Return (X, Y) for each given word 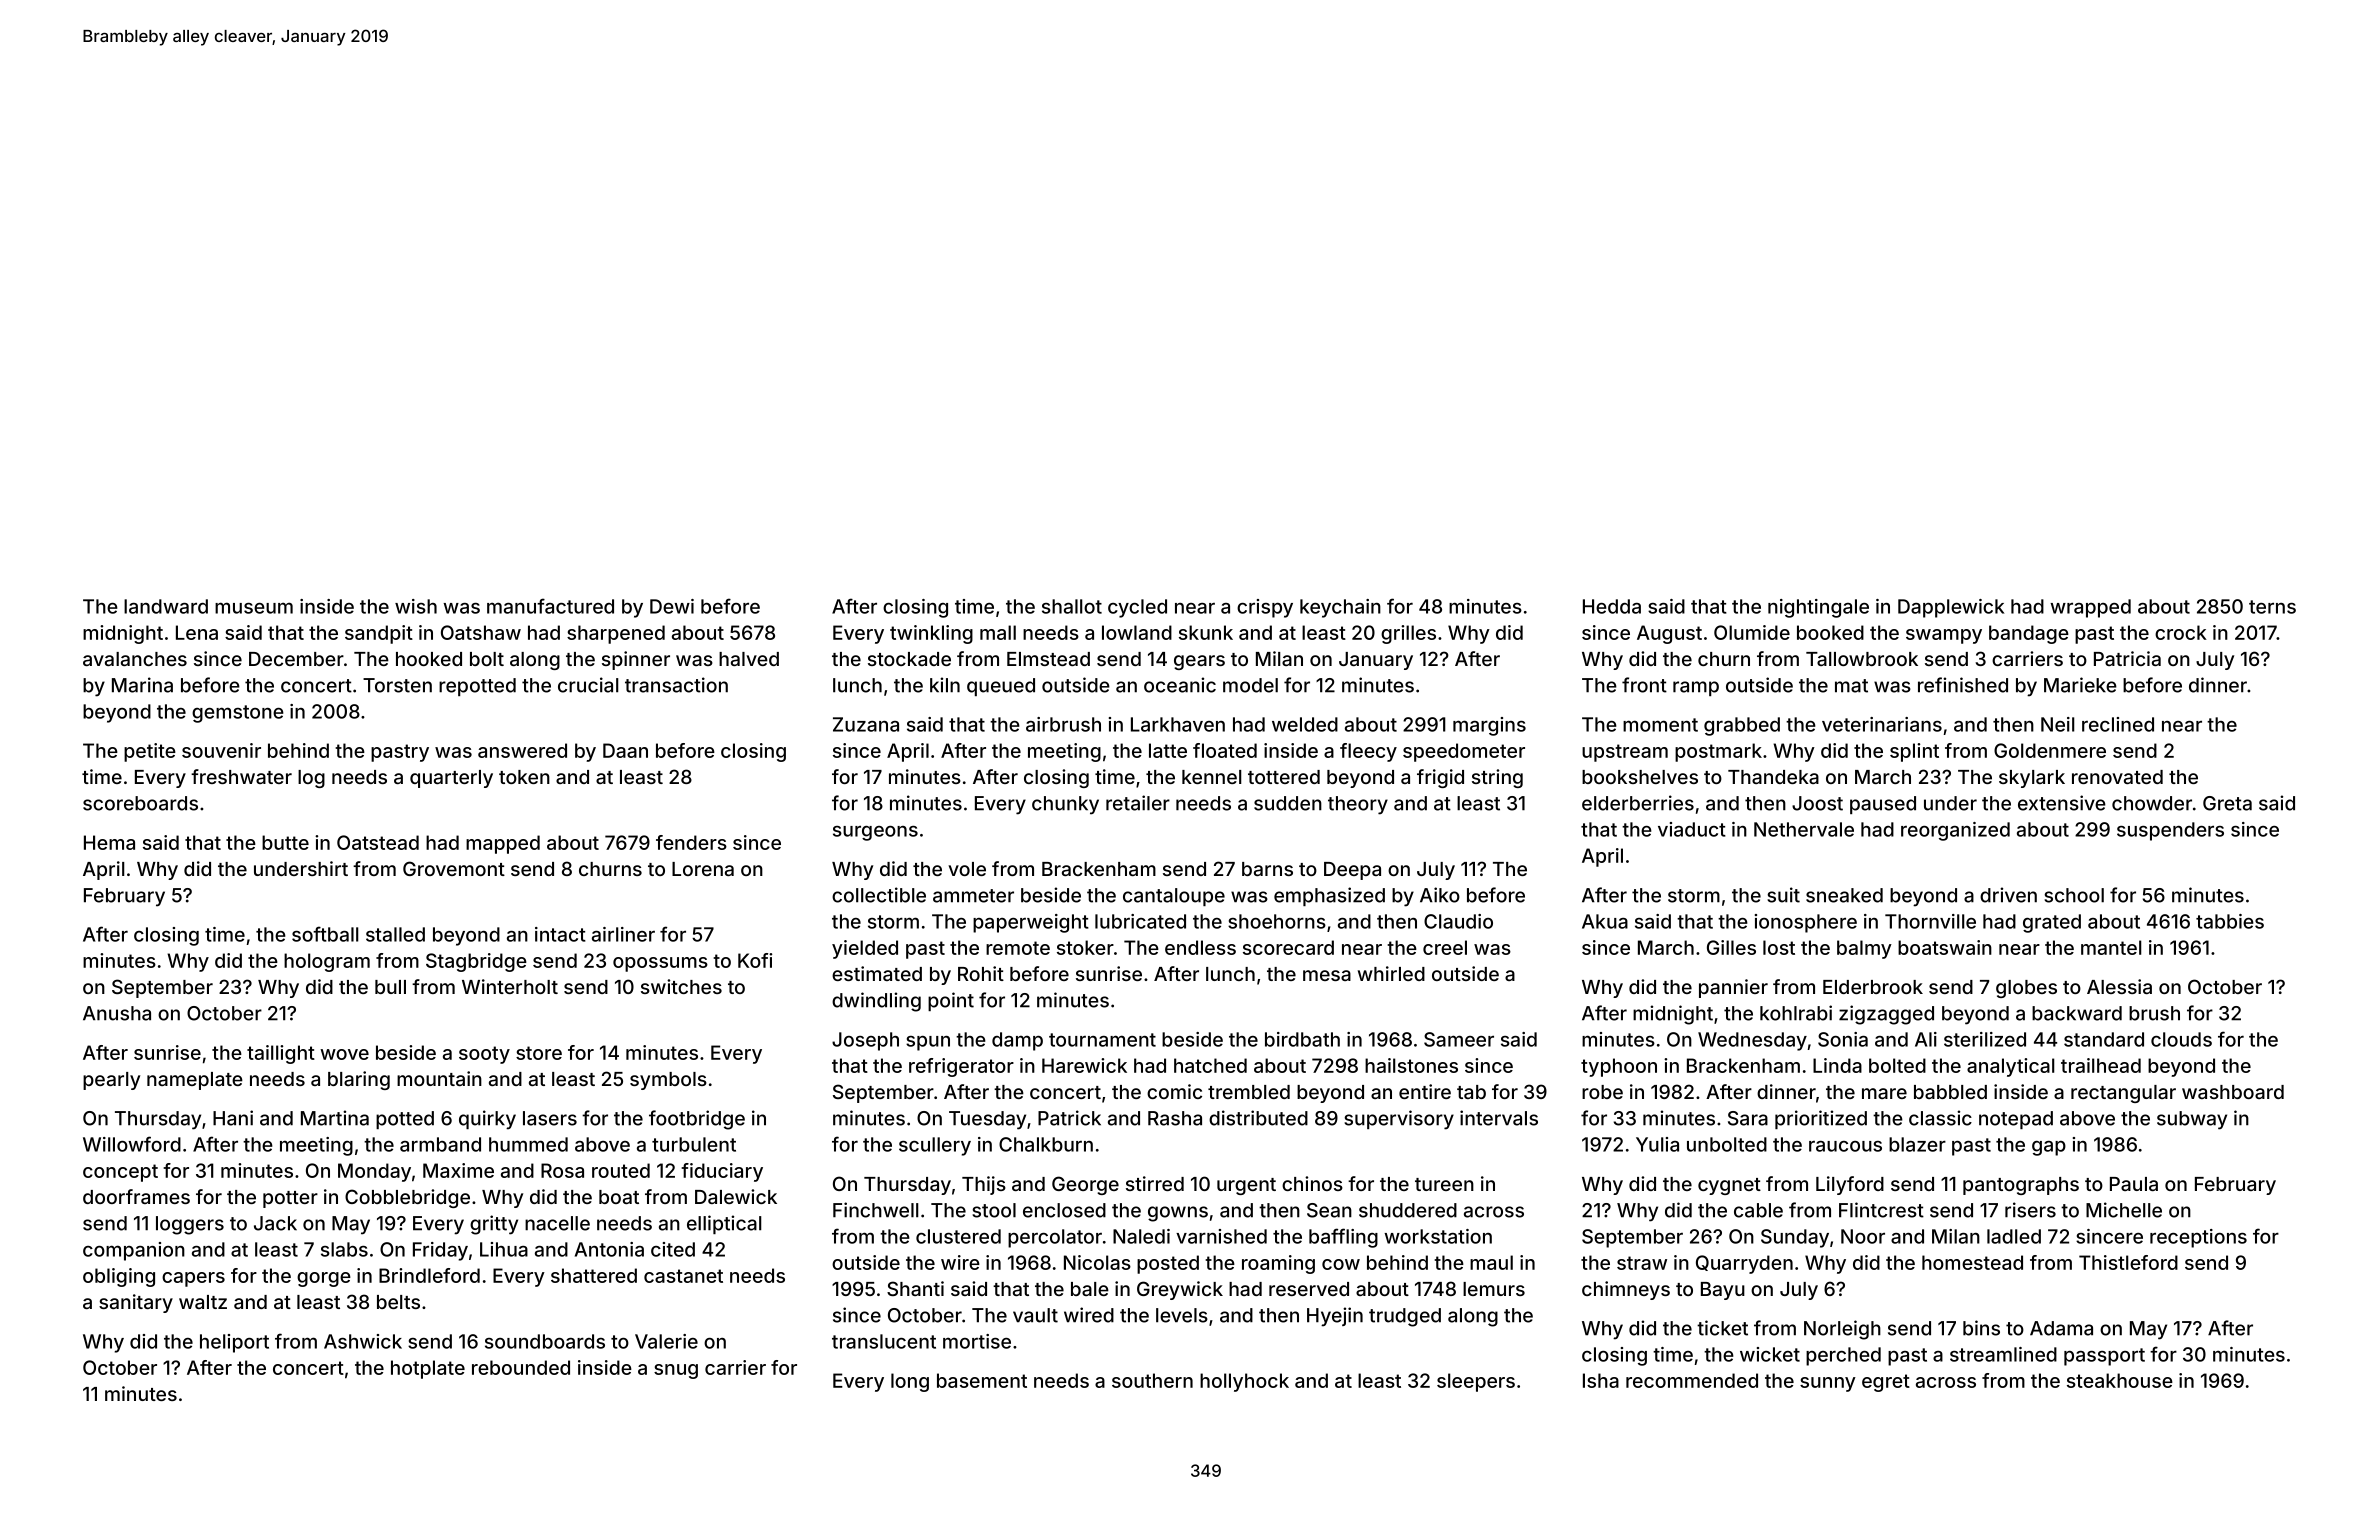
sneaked (1844, 895)
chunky (1065, 805)
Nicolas (1097, 1262)
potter (290, 1199)
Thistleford (2128, 1262)
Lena (197, 632)
